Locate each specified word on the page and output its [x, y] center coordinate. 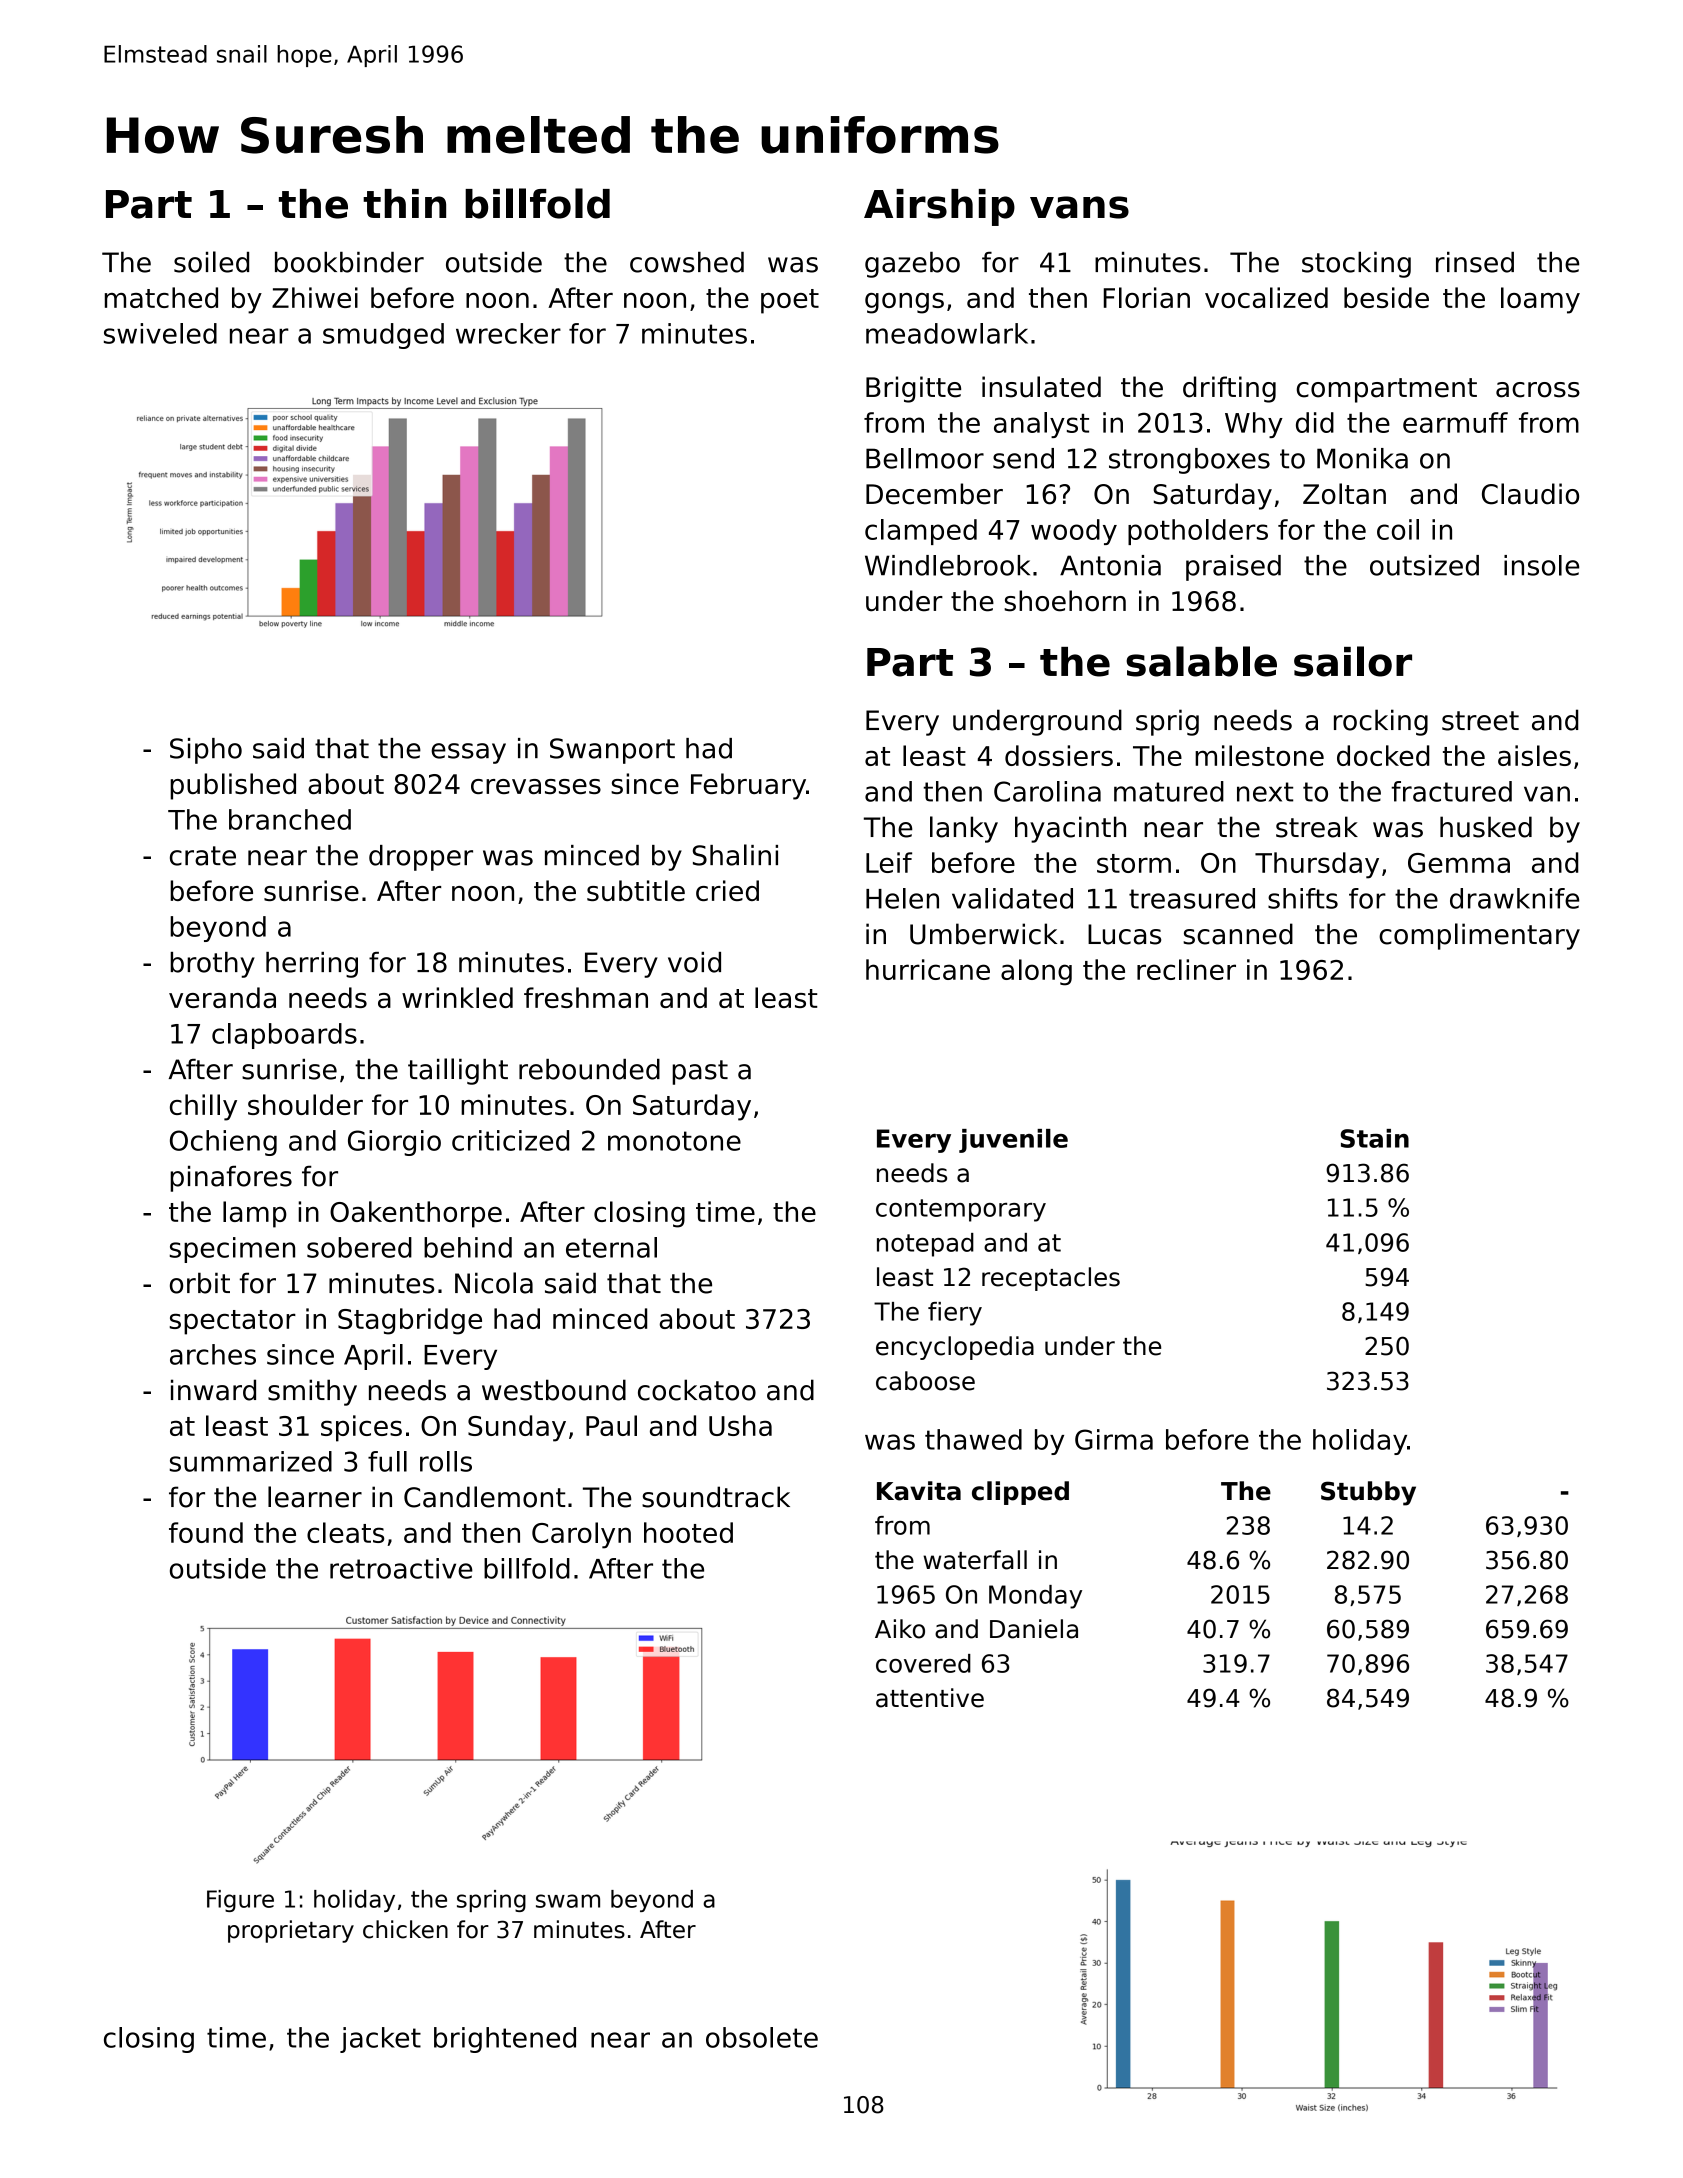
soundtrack [716, 1497]
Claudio [1530, 494]
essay [468, 753]
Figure [240, 1901]
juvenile [1013, 1141]
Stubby [1368, 1493]
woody [1074, 532]
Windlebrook [947, 565]
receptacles [1051, 1279]
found [206, 1532]
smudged [383, 336]
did [1315, 422]
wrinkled [457, 997]
